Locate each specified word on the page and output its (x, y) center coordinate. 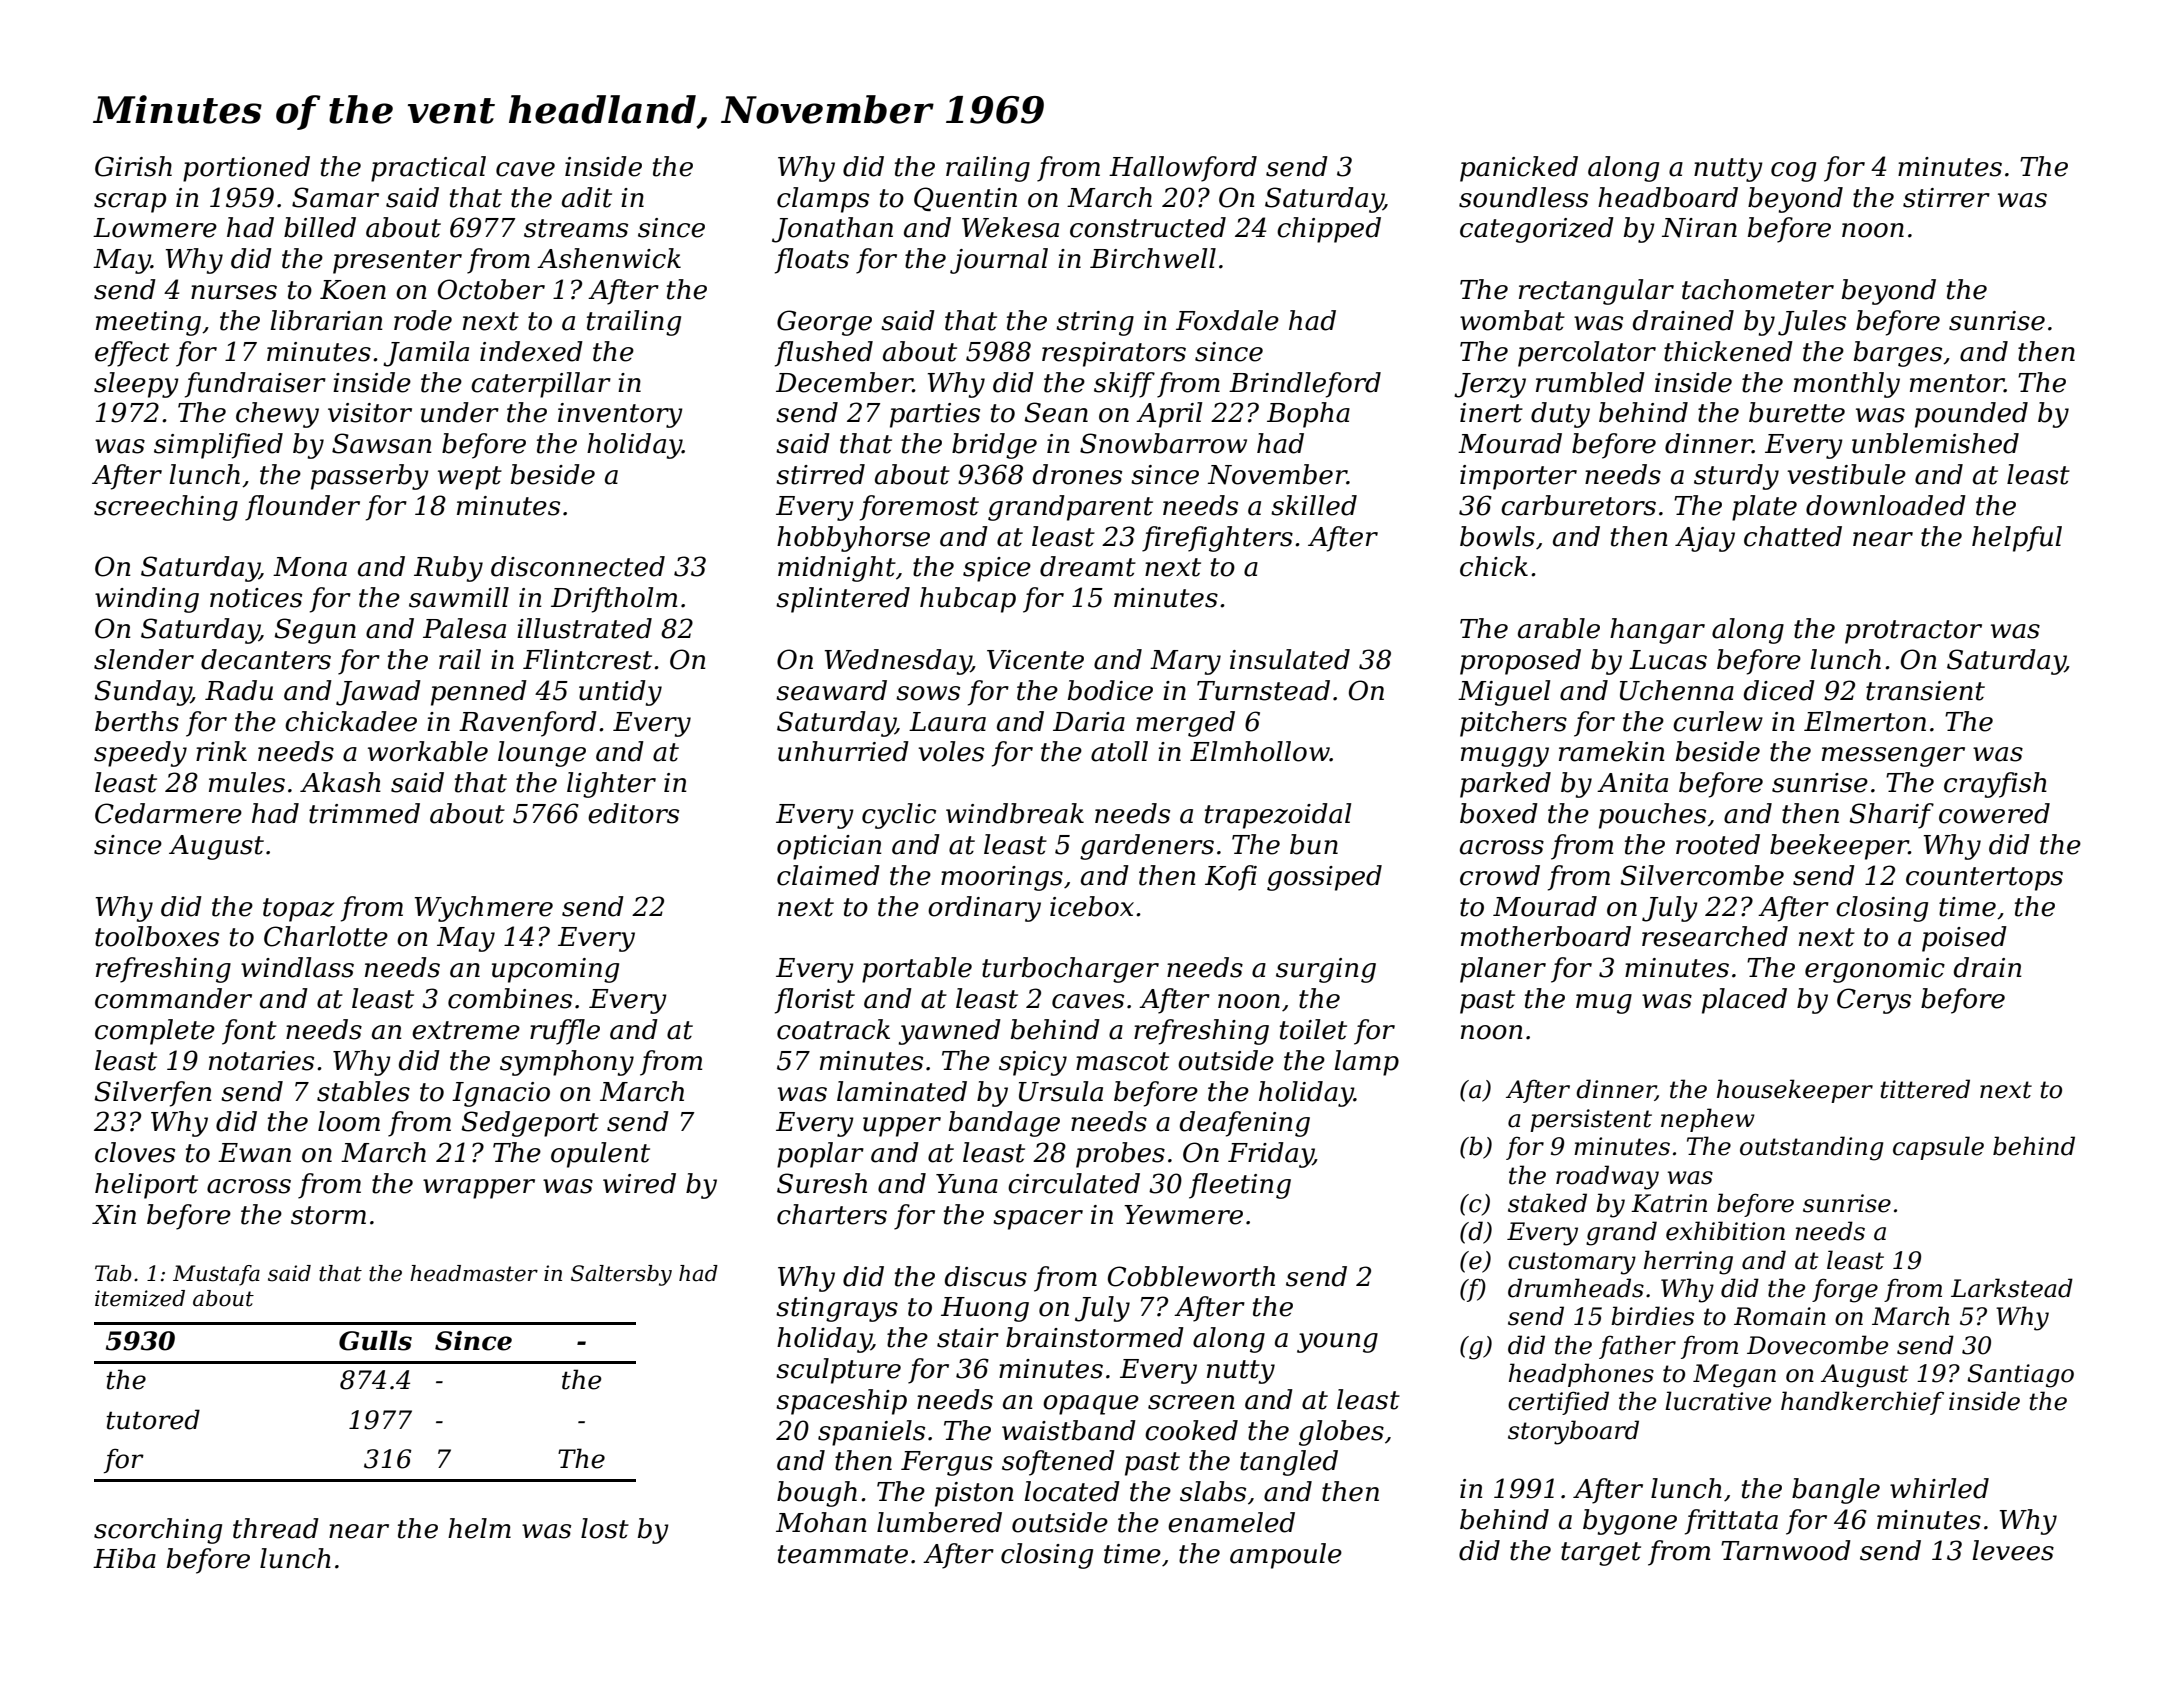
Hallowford (1183, 169)
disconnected (578, 566)
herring (1688, 1262)
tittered (1925, 1089)
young (1337, 1343)
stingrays (837, 1309)
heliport (146, 1186)
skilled (1314, 505)
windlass (297, 967)
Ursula (1061, 1091)
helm (479, 1528)
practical (428, 169)
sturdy (1736, 477)
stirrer (1946, 198)
